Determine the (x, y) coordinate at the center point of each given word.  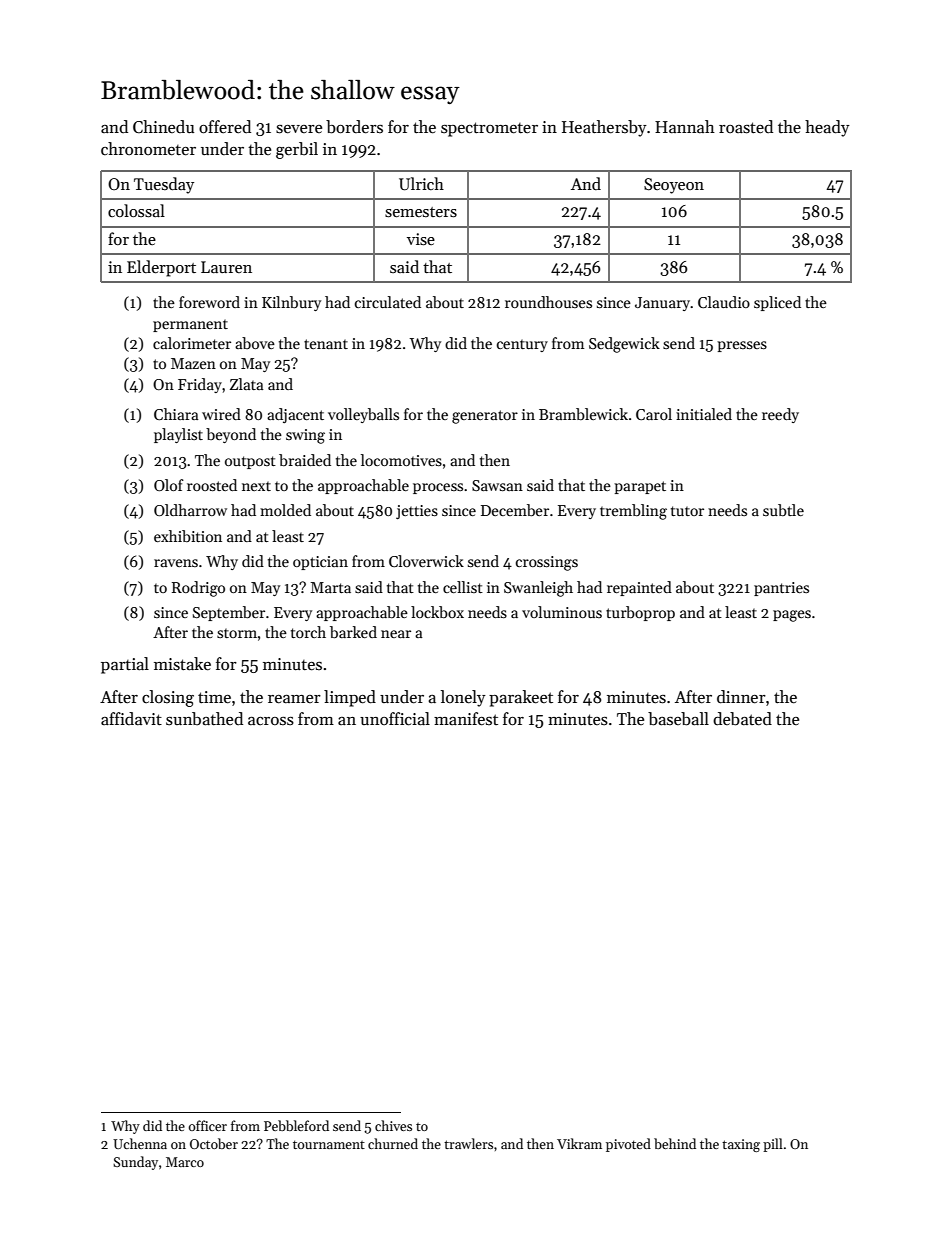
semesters (421, 212)
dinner (741, 697)
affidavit (131, 719)
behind (675, 1143)
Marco (185, 1162)
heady (827, 128)
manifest (466, 719)
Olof (169, 485)
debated (742, 719)
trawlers (468, 1143)
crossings (547, 563)
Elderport (161, 268)
